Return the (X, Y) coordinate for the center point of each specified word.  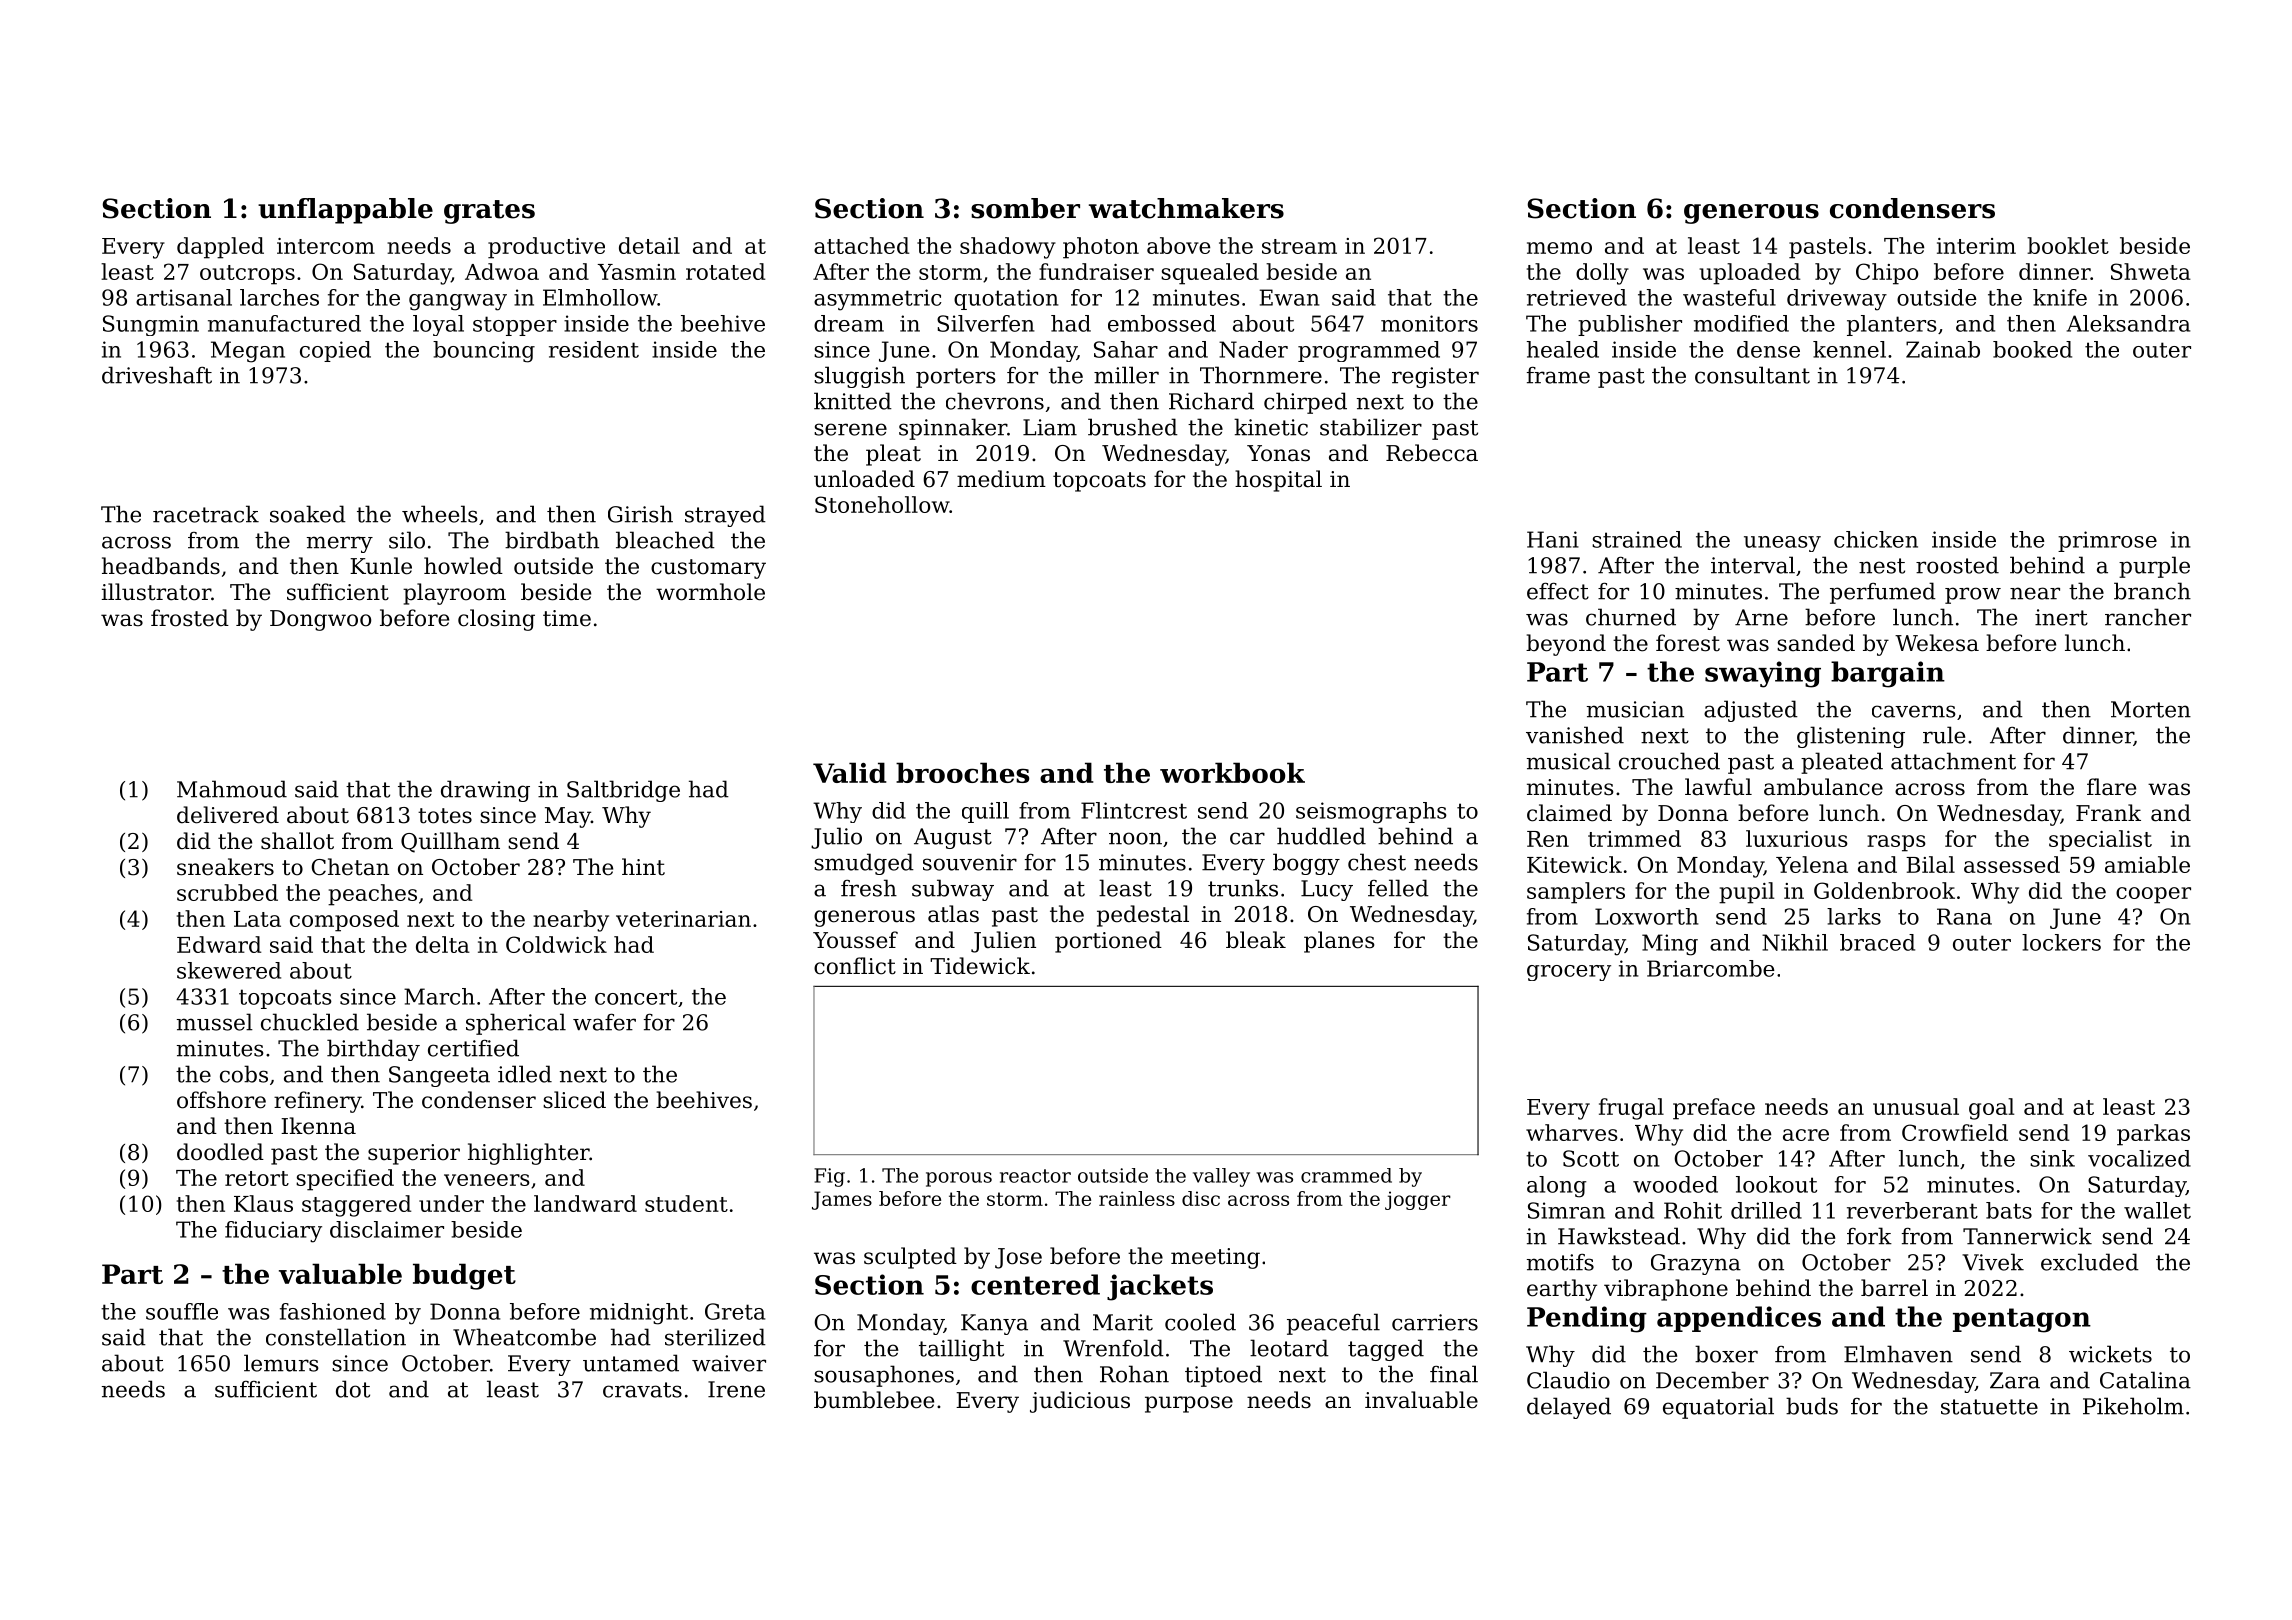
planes (1339, 942)
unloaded (864, 479)
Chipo (1887, 274)
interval (1753, 565)
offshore (221, 1100)
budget (464, 1276)
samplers (1576, 893)
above (1178, 245)
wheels (440, 514)
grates (489, 212)
